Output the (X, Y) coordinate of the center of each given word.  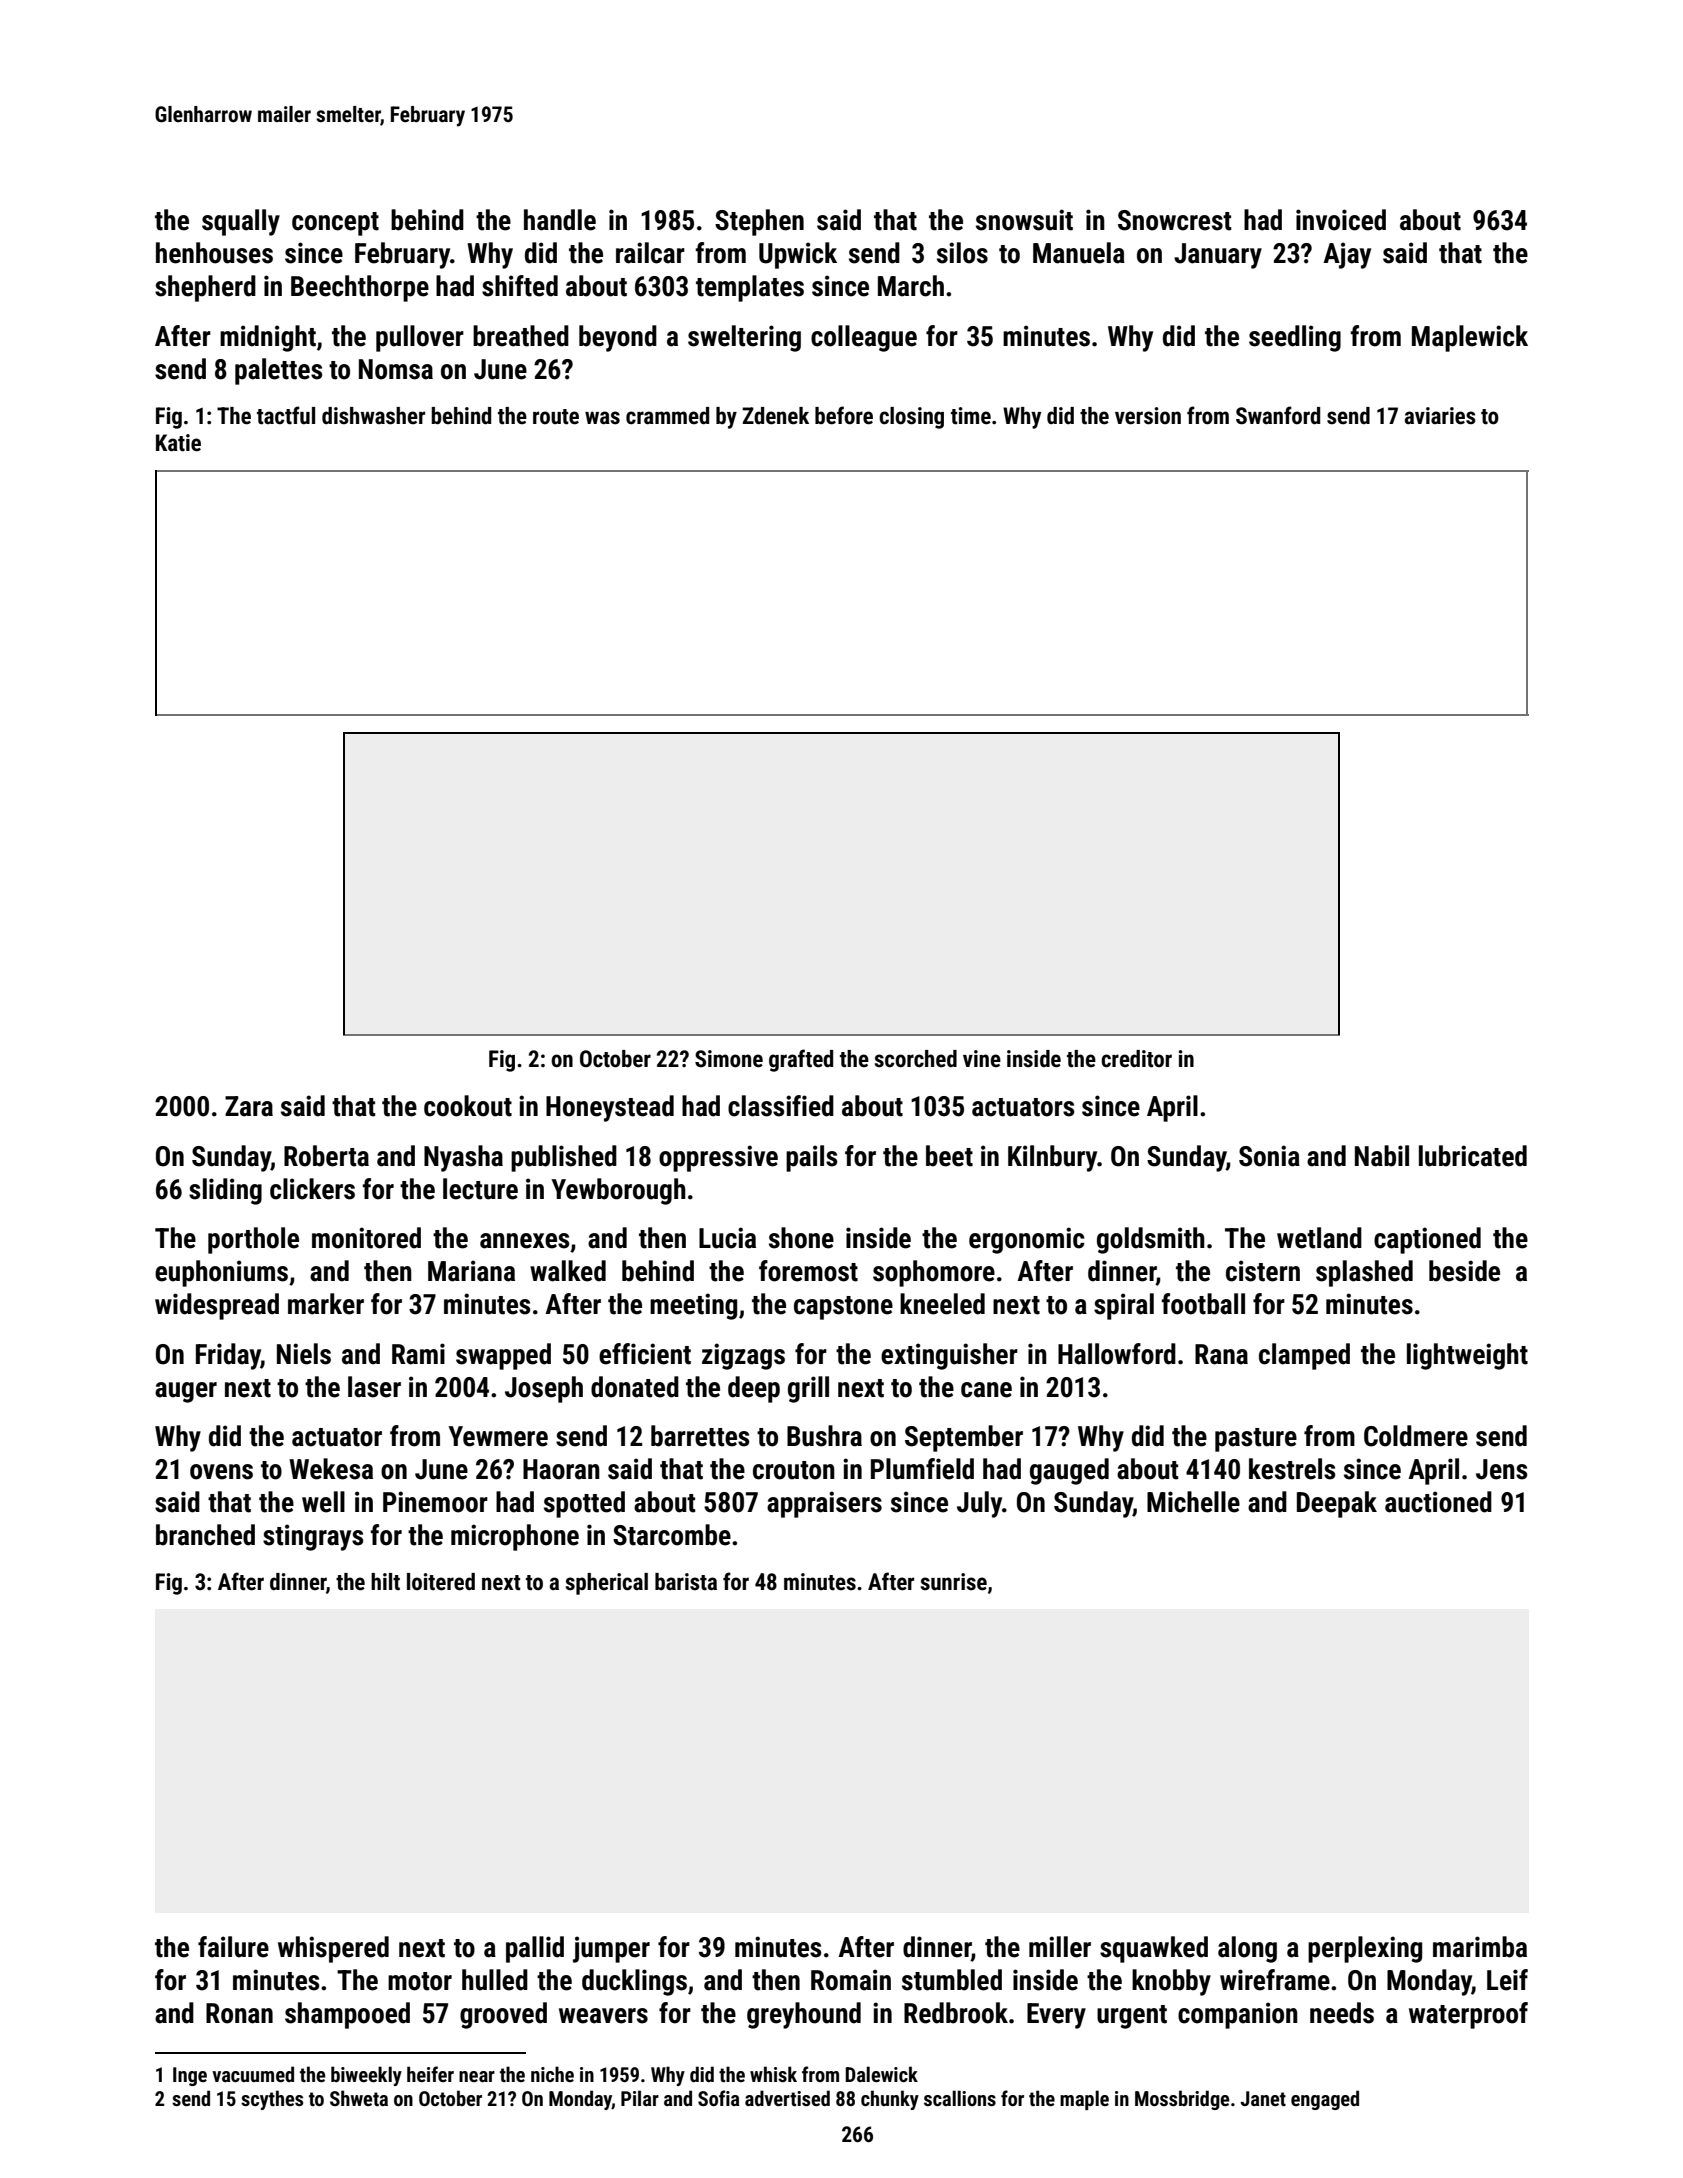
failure (233, 1947)
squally (241, 222)
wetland (1319, 1238)
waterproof (1468, 2015)
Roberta (326, 1156)
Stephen (759, 222)
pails (811, 1158)
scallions (960, 2098)
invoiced (1341, 220)
